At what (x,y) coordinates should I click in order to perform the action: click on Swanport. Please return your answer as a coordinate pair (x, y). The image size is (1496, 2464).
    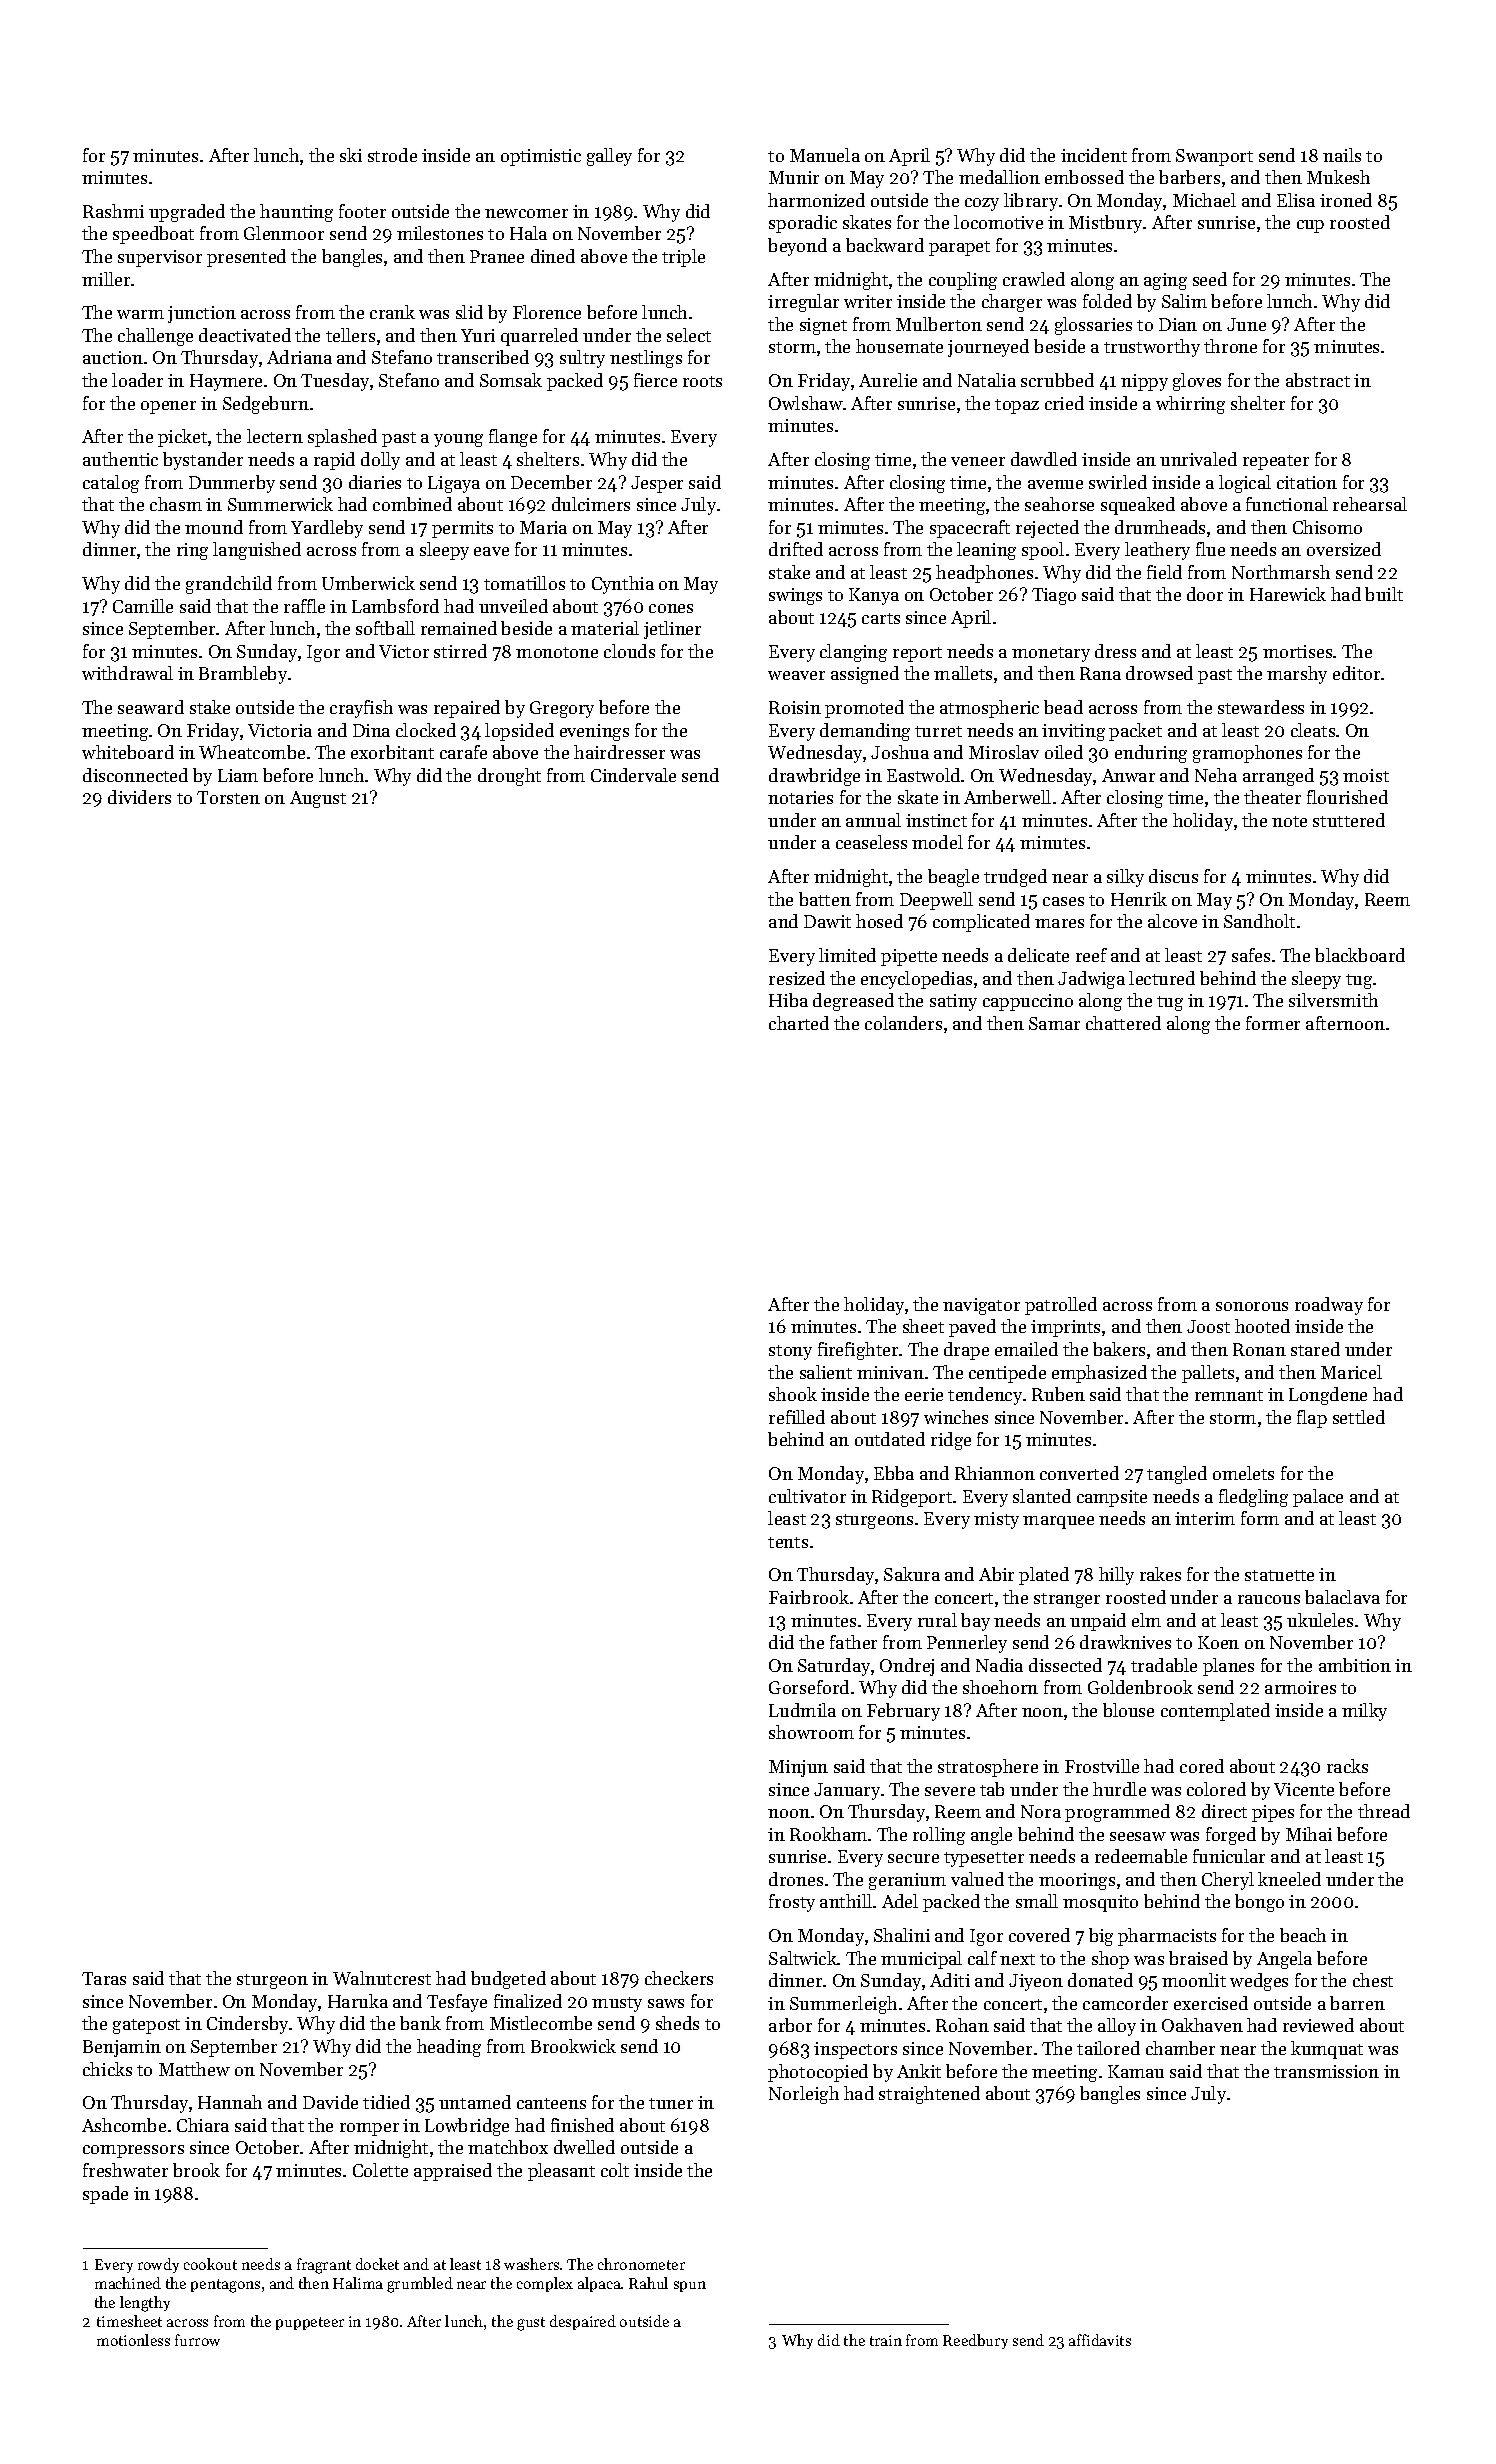
    Looking at the image, I should click on (1214, 157).
